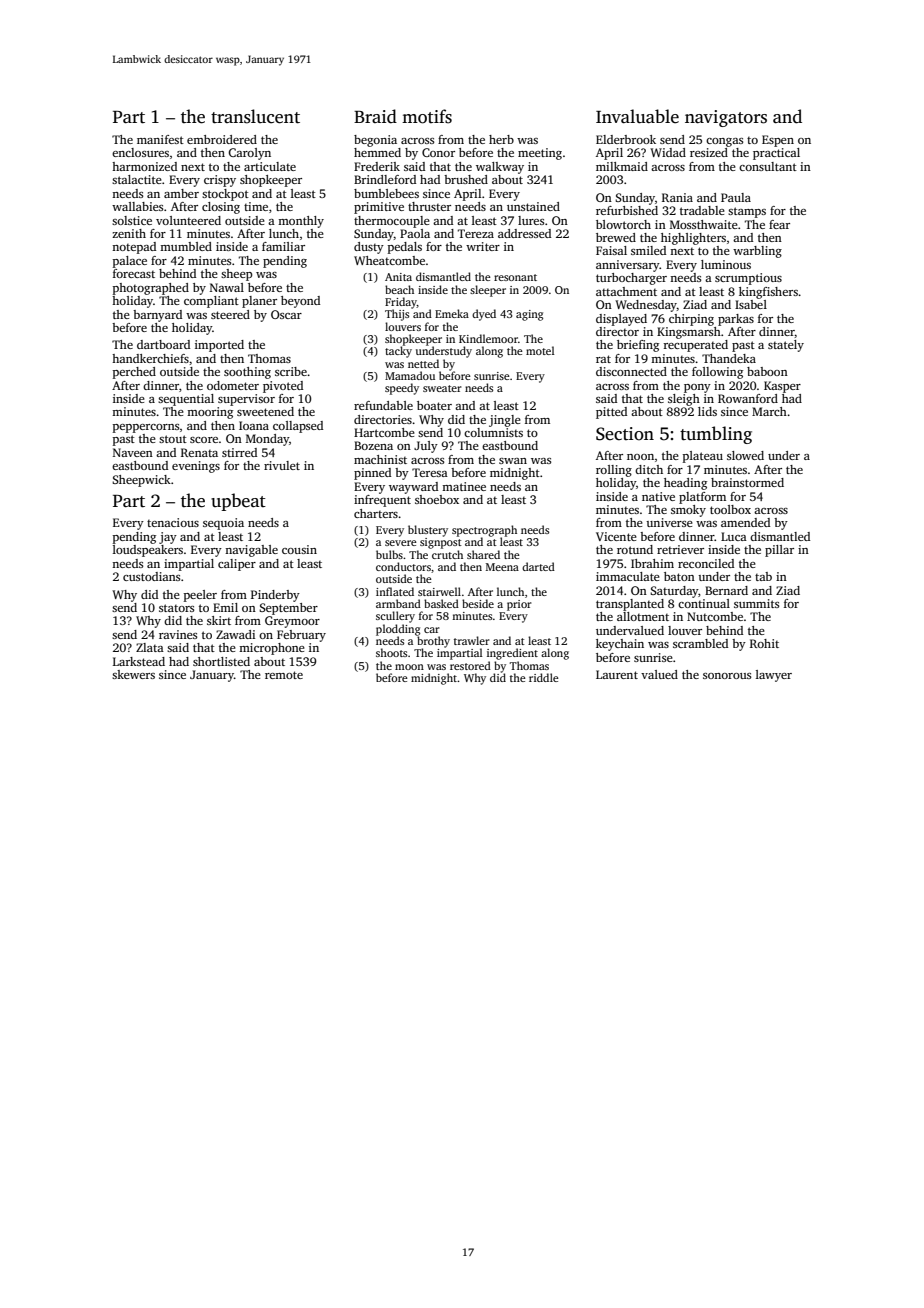 This document has width=924, height=1308. What do you see at coordinates (637, 116) in the document?
I see `Invaluable` at bounding box center [637, 116].
